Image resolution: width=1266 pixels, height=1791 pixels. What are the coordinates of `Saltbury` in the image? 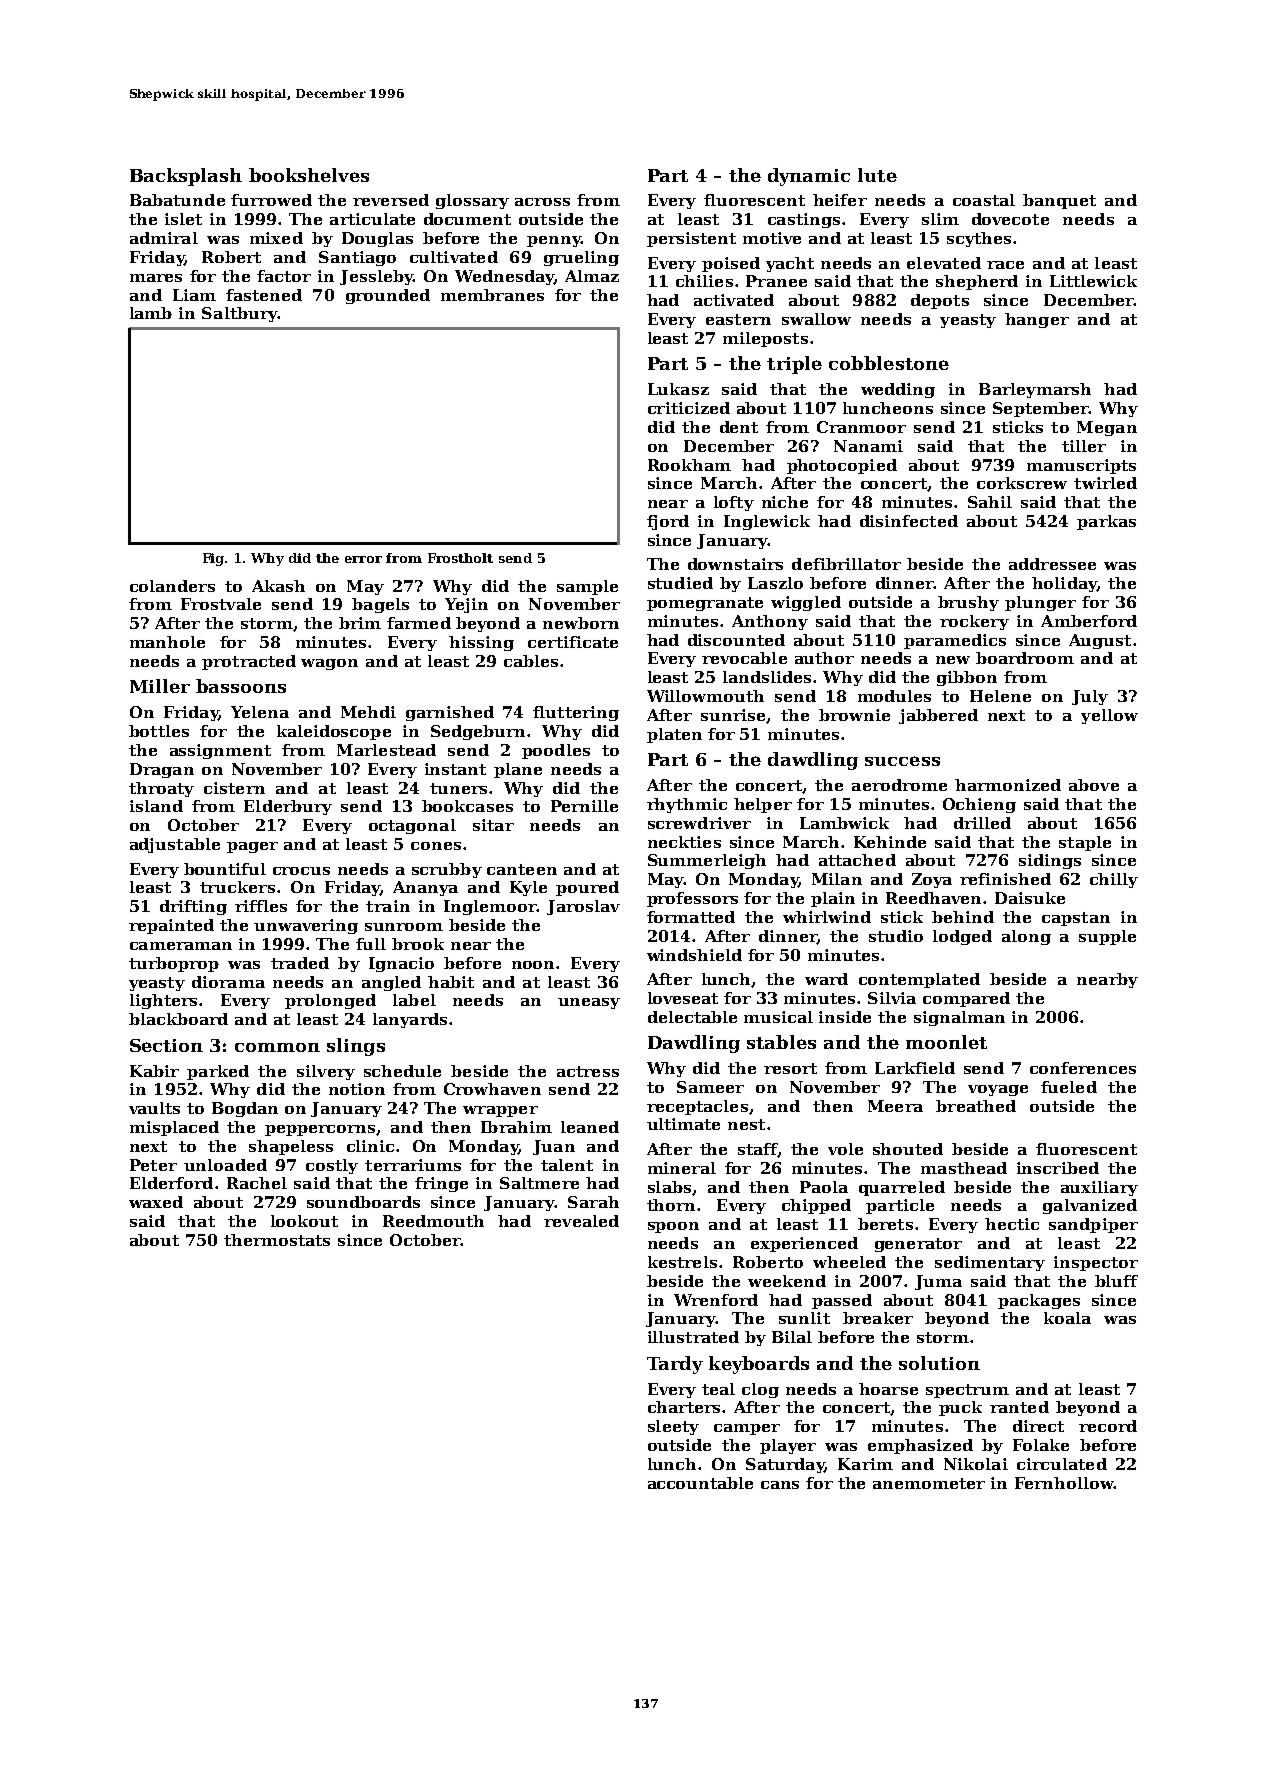 It's located at (239, 314).
